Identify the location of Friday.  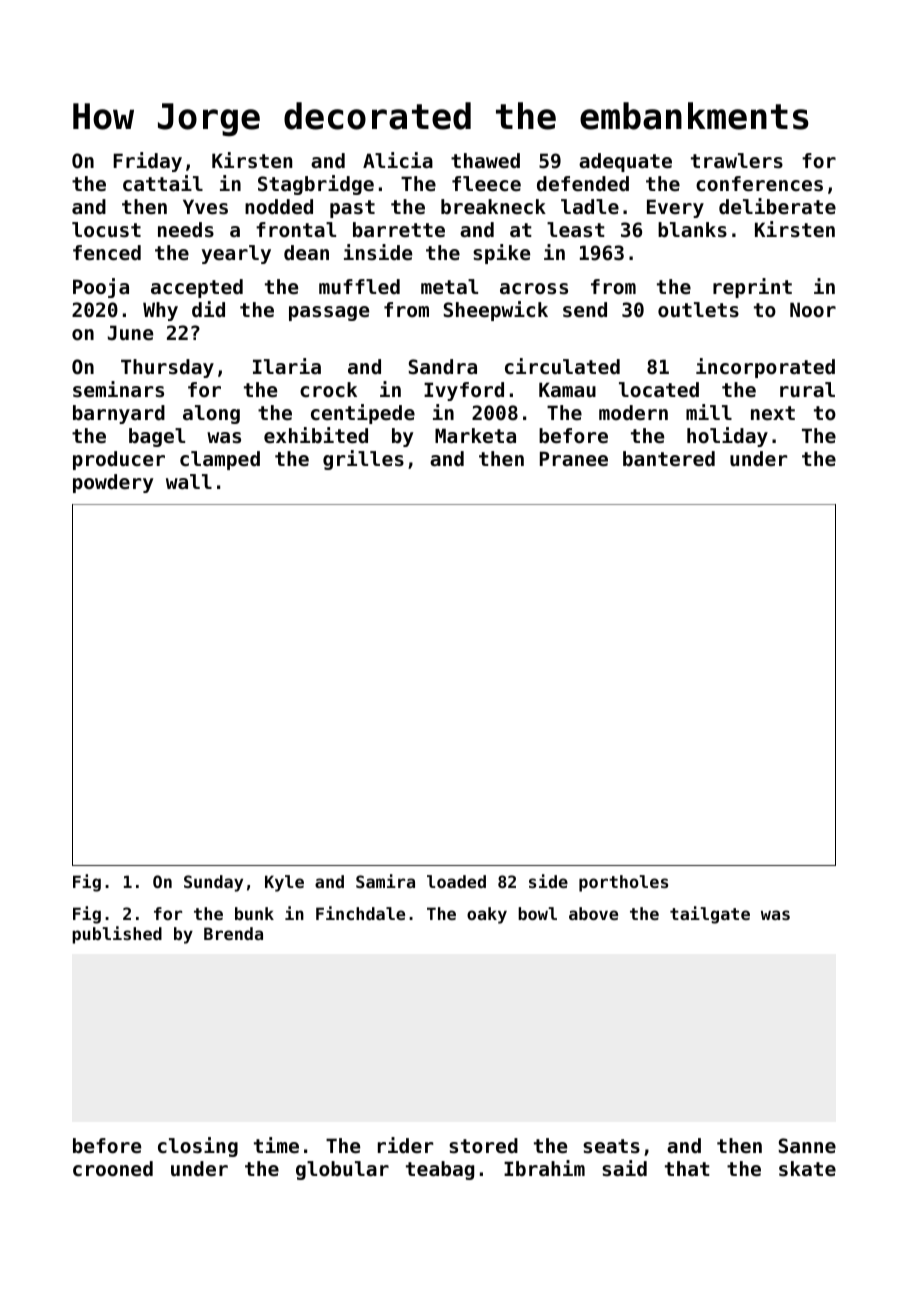
(147, 162).
